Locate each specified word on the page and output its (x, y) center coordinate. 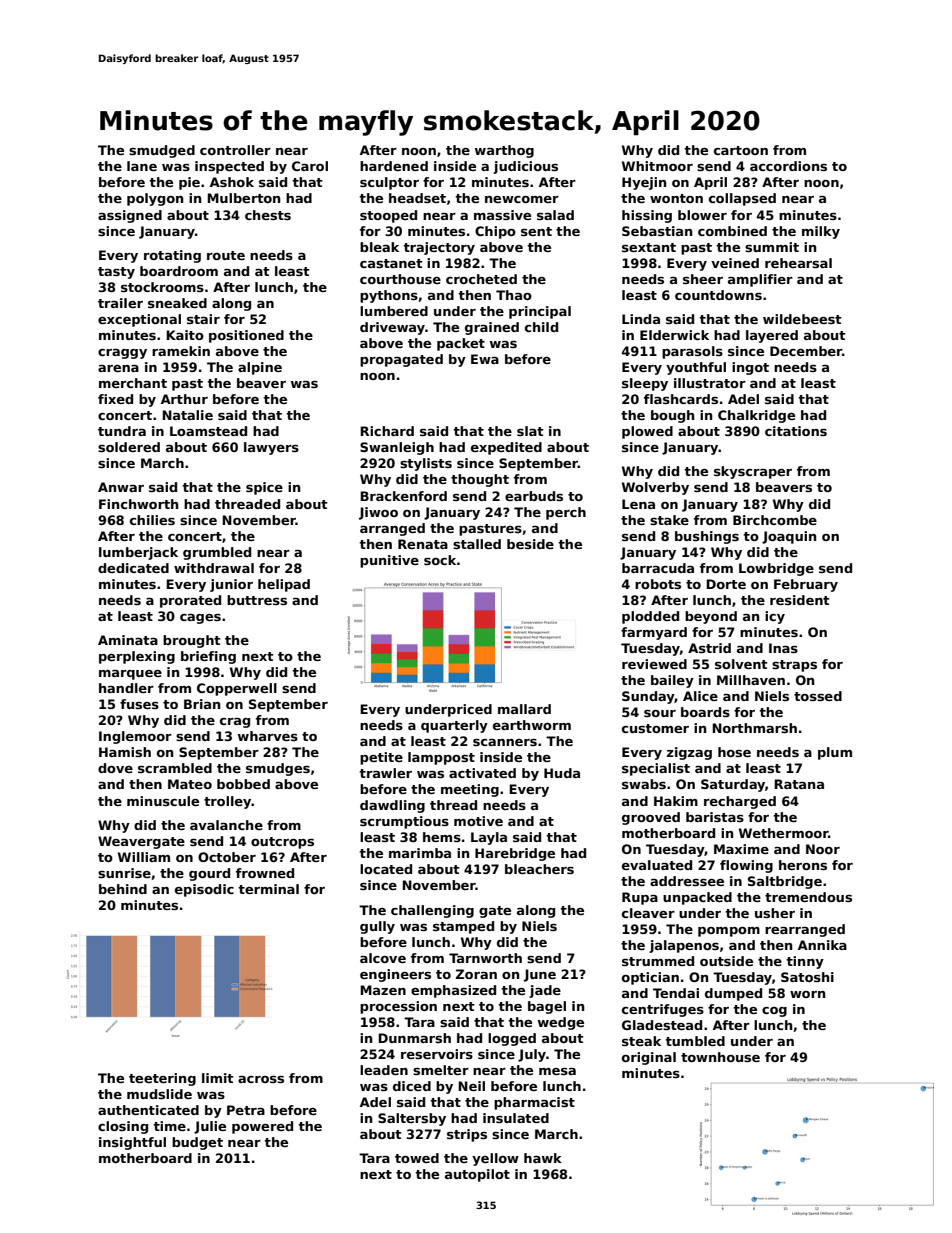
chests (268, 215)
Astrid (709, 648)
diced (412, 1086)
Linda (641, 319)
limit (218, 1078)
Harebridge (515, 854)
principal (540, 312)
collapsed (742, 199)
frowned (265, 873)
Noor (823, 849)
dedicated (133, 568)
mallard (524, 709)
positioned (246, 336)
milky (821, 232)
